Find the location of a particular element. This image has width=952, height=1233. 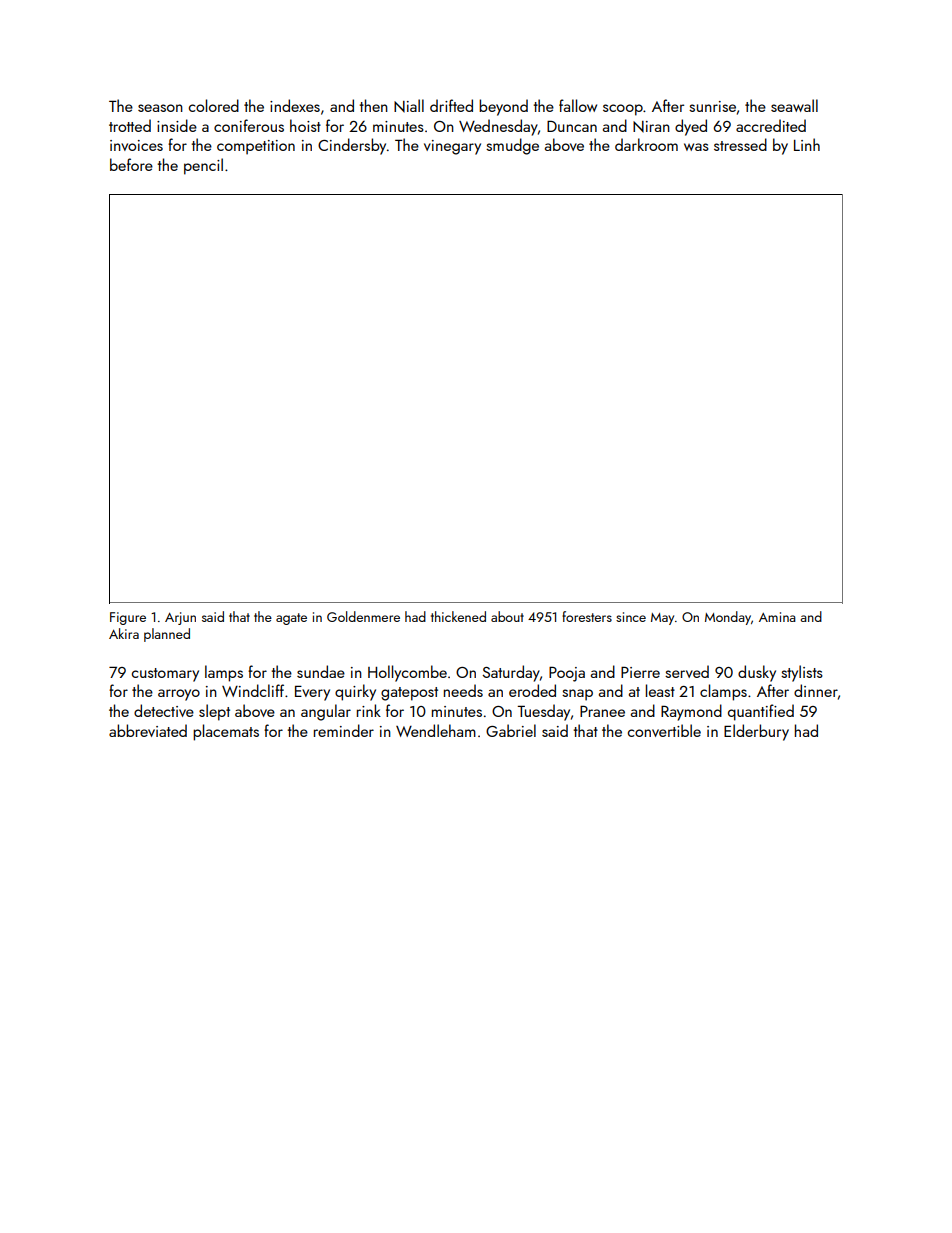

Elderbury is located at coordinates (756, 732).
